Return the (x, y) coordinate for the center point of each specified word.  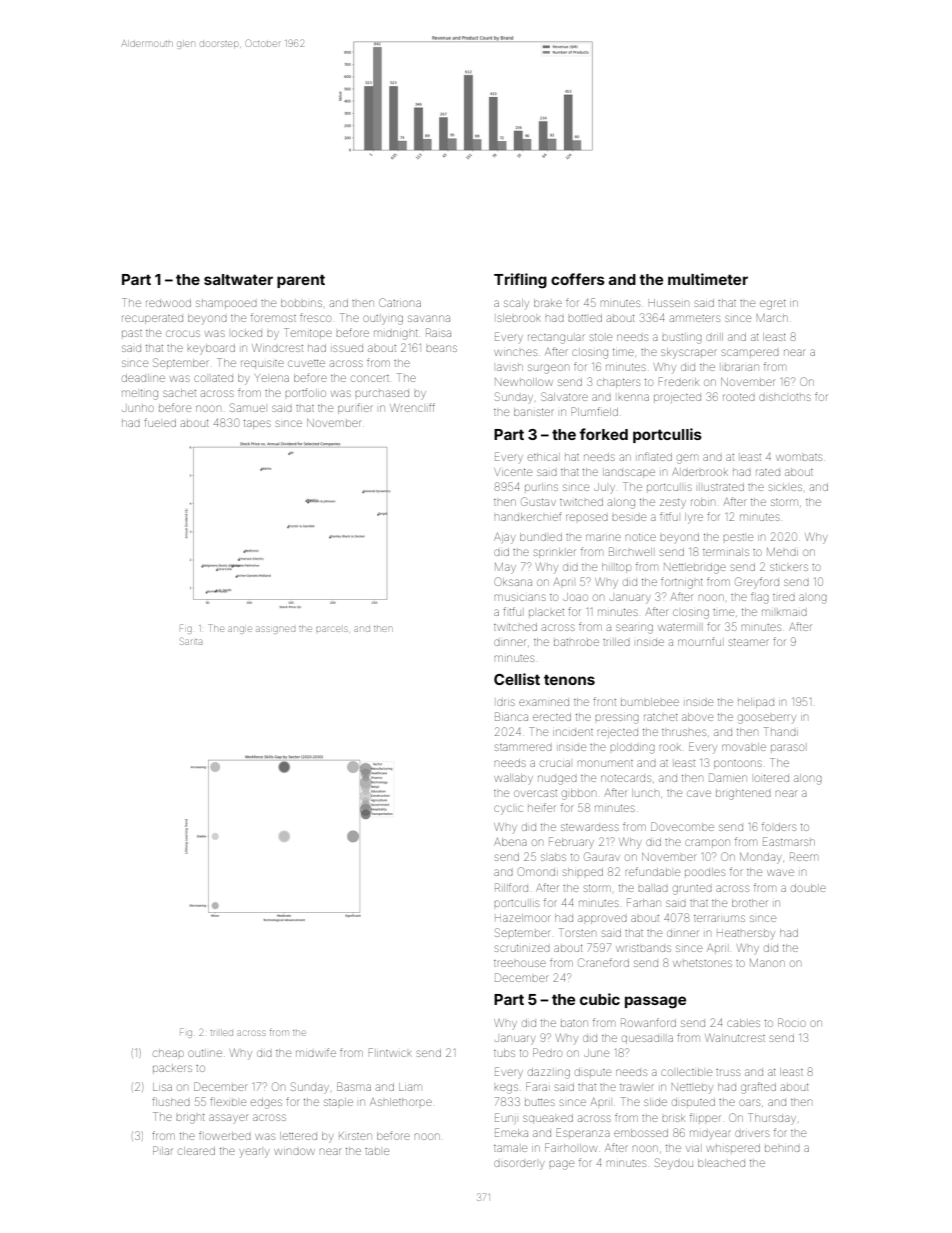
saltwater (238, 279)
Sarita (191, 641)
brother (749, 903)
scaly (516, 304)
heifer (541, 807)
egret (773, 305)
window (294, 1151)
